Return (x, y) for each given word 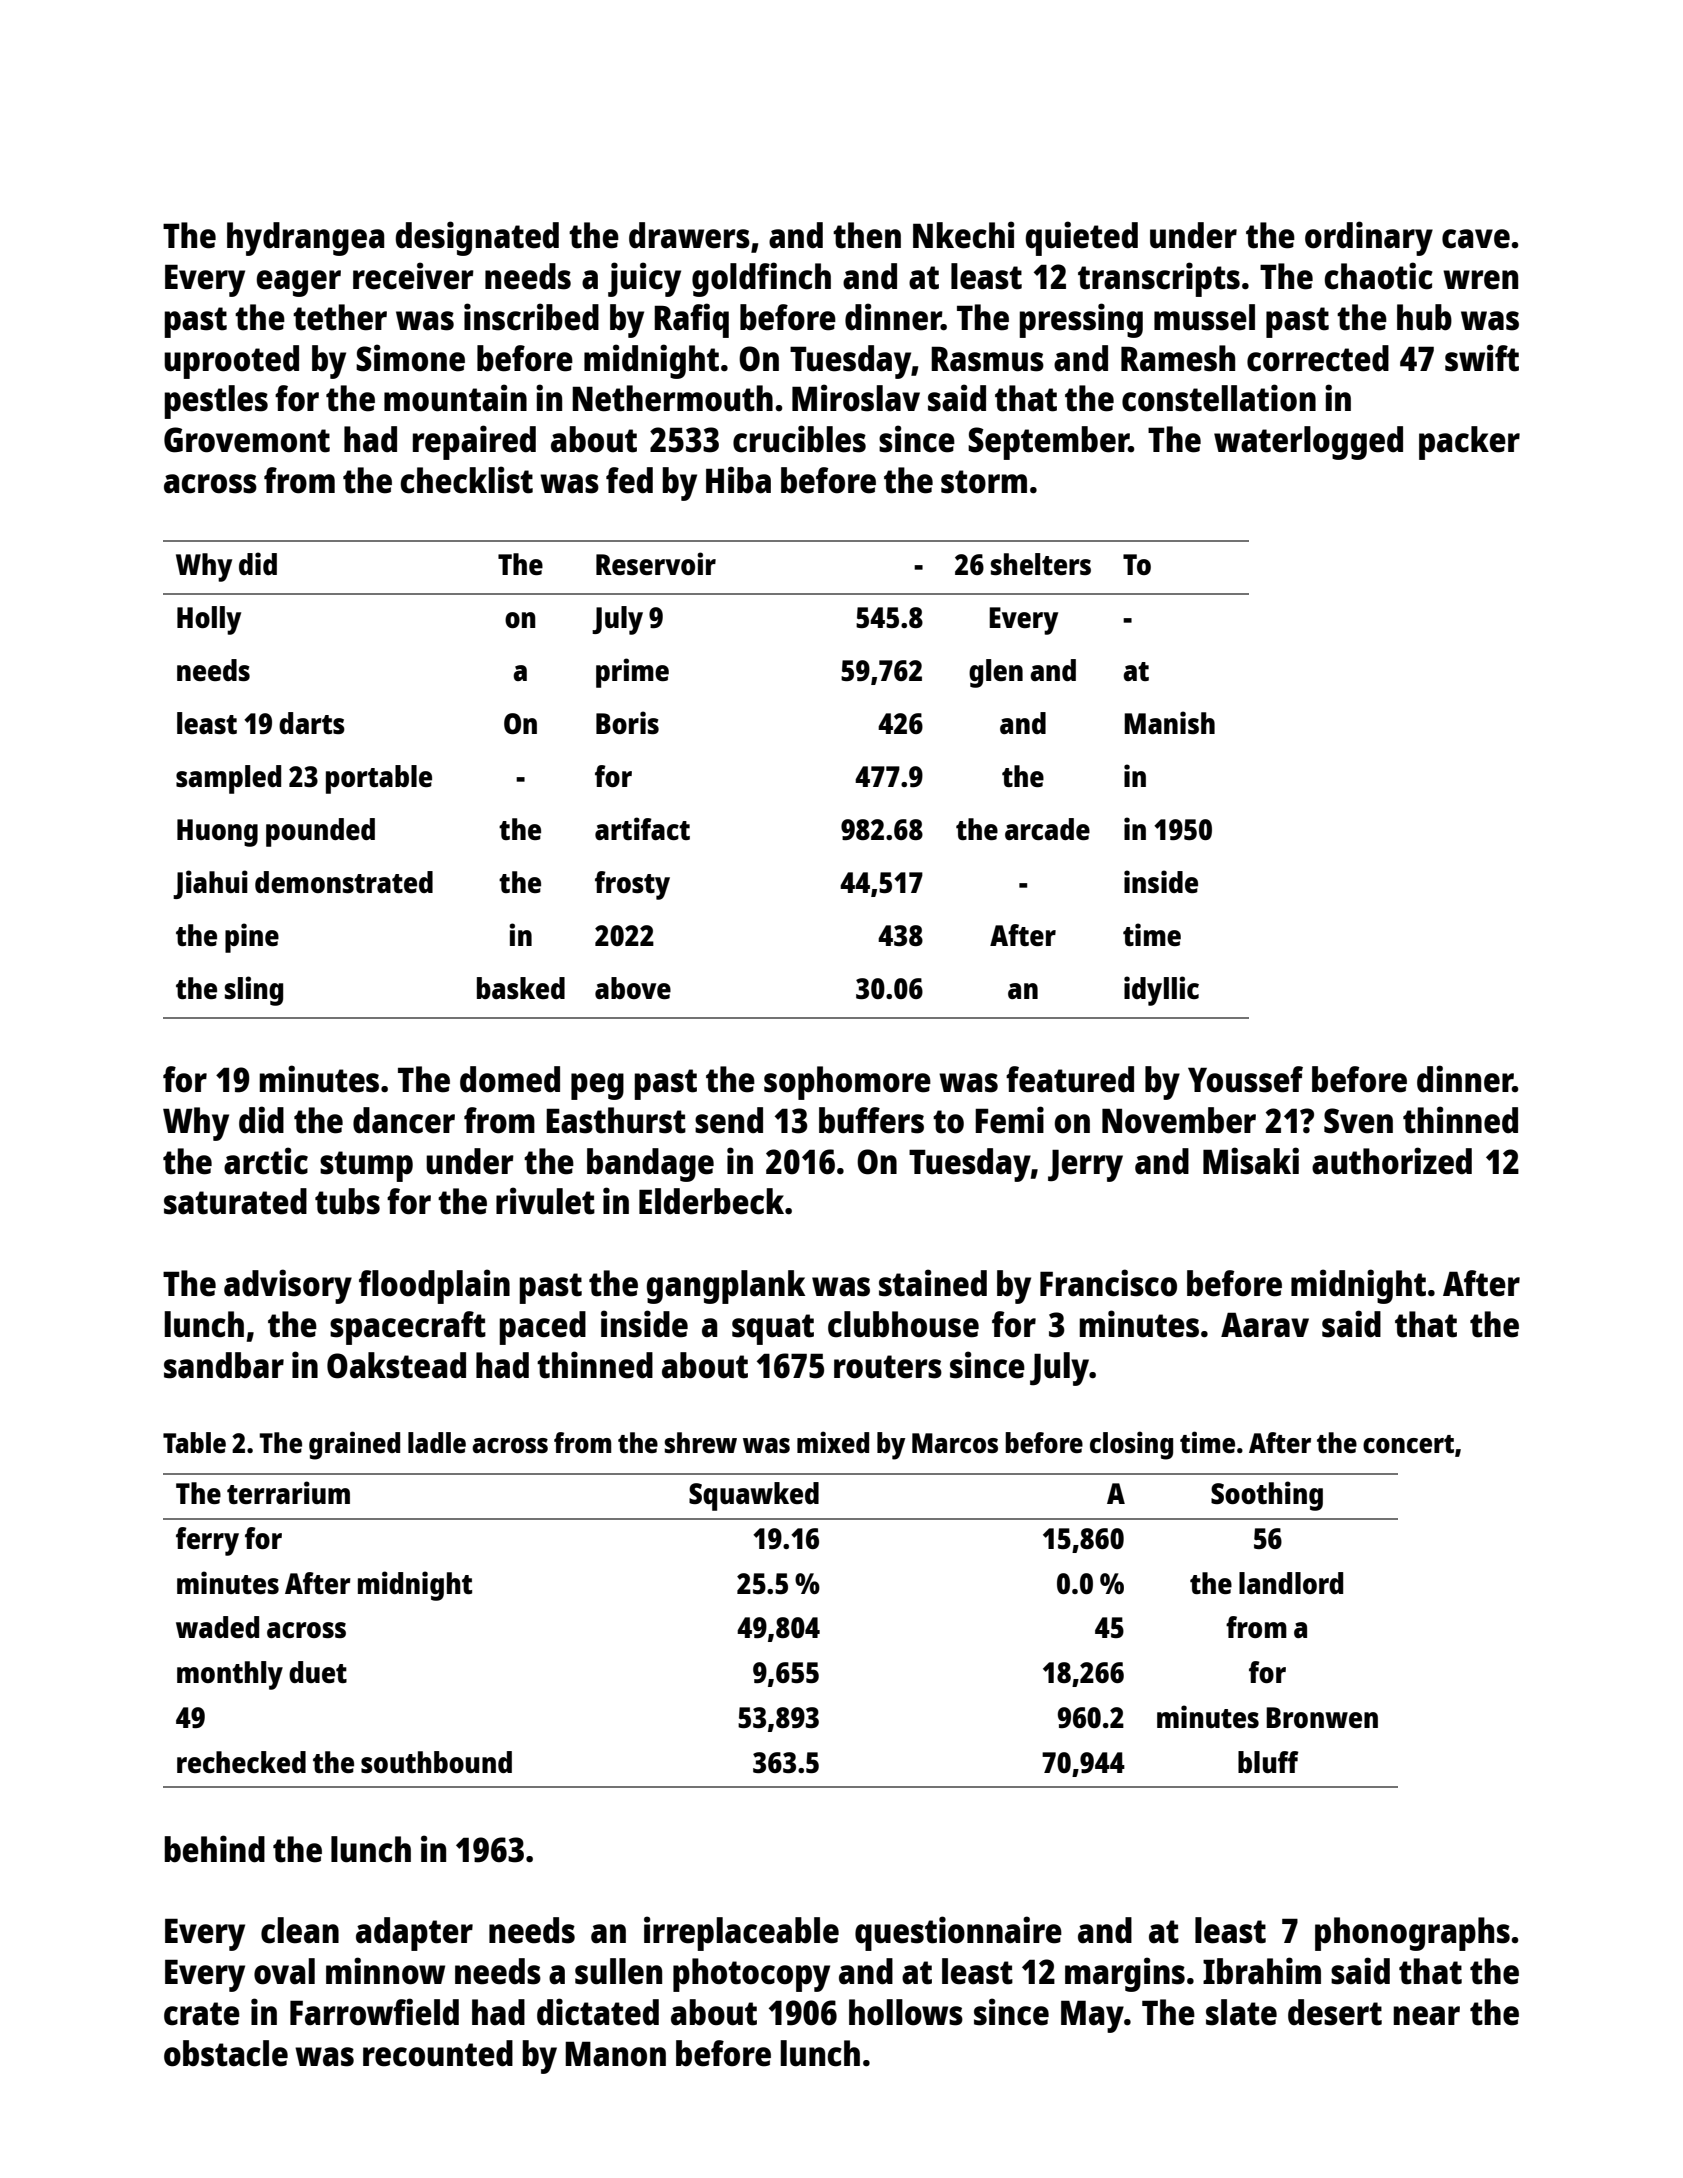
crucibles (799, 439)
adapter (414, 1934)
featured (1070, 1079)
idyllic (1161, 991)
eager (298, 283)
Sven (1358, 1121)
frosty (632, 885)
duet (318, 1672)
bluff (1268, 1762)
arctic (266, 1161)
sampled (228, 779)
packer (1469, 443)
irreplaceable (741, 1933)
